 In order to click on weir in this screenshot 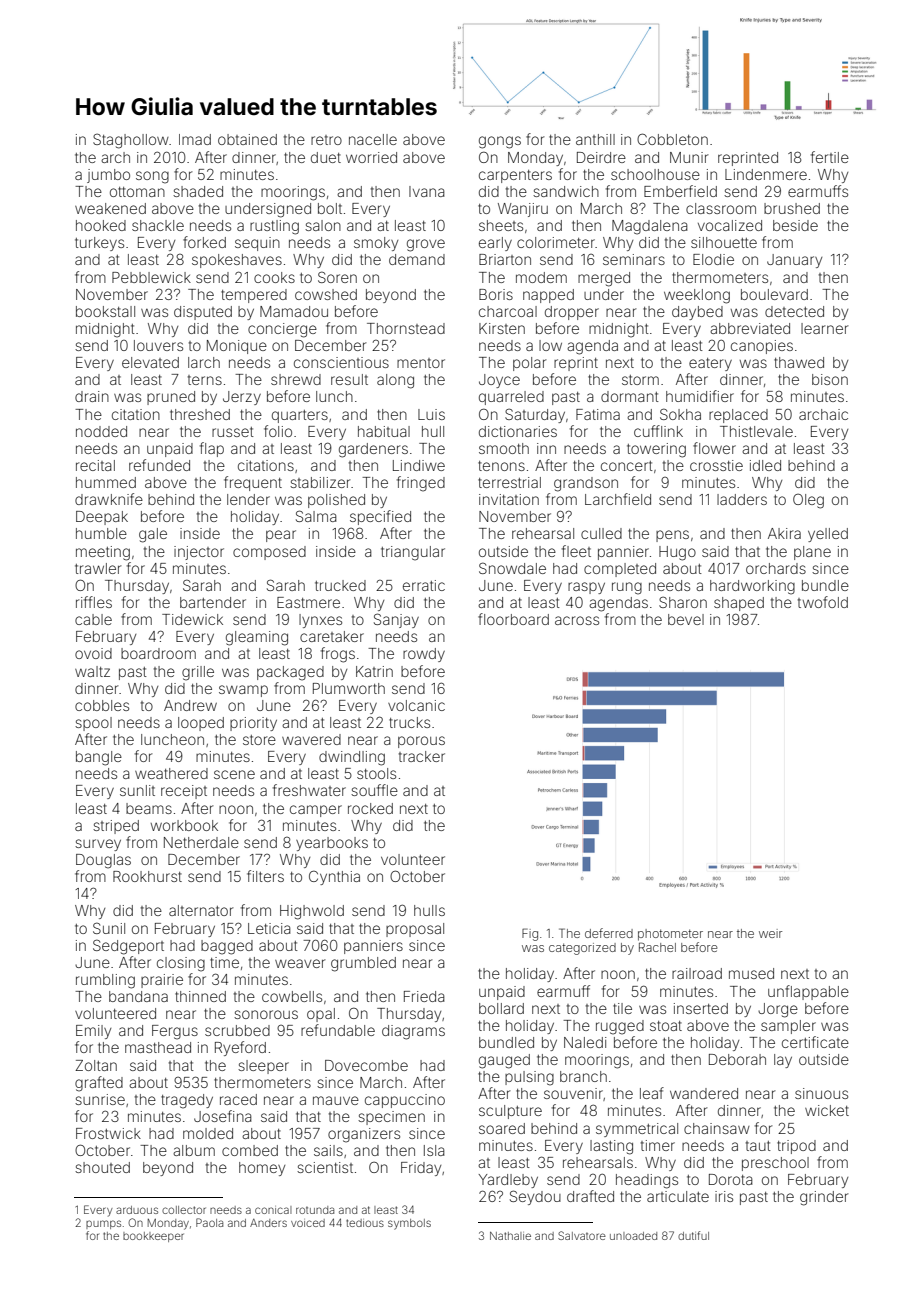, I will do `click(770, 933)`.
